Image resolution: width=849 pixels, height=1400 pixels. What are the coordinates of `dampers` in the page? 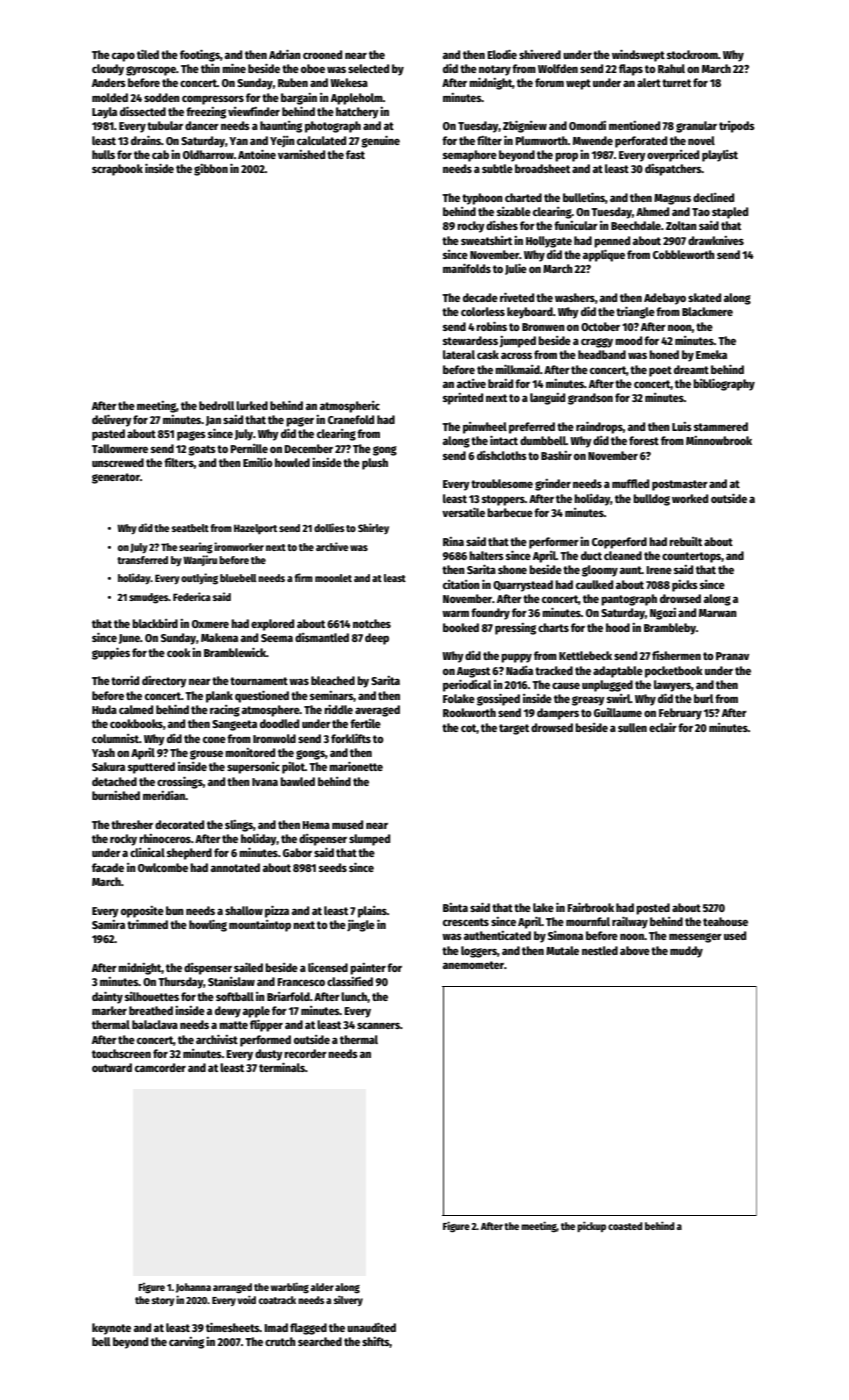 It's located at (558, 714).
